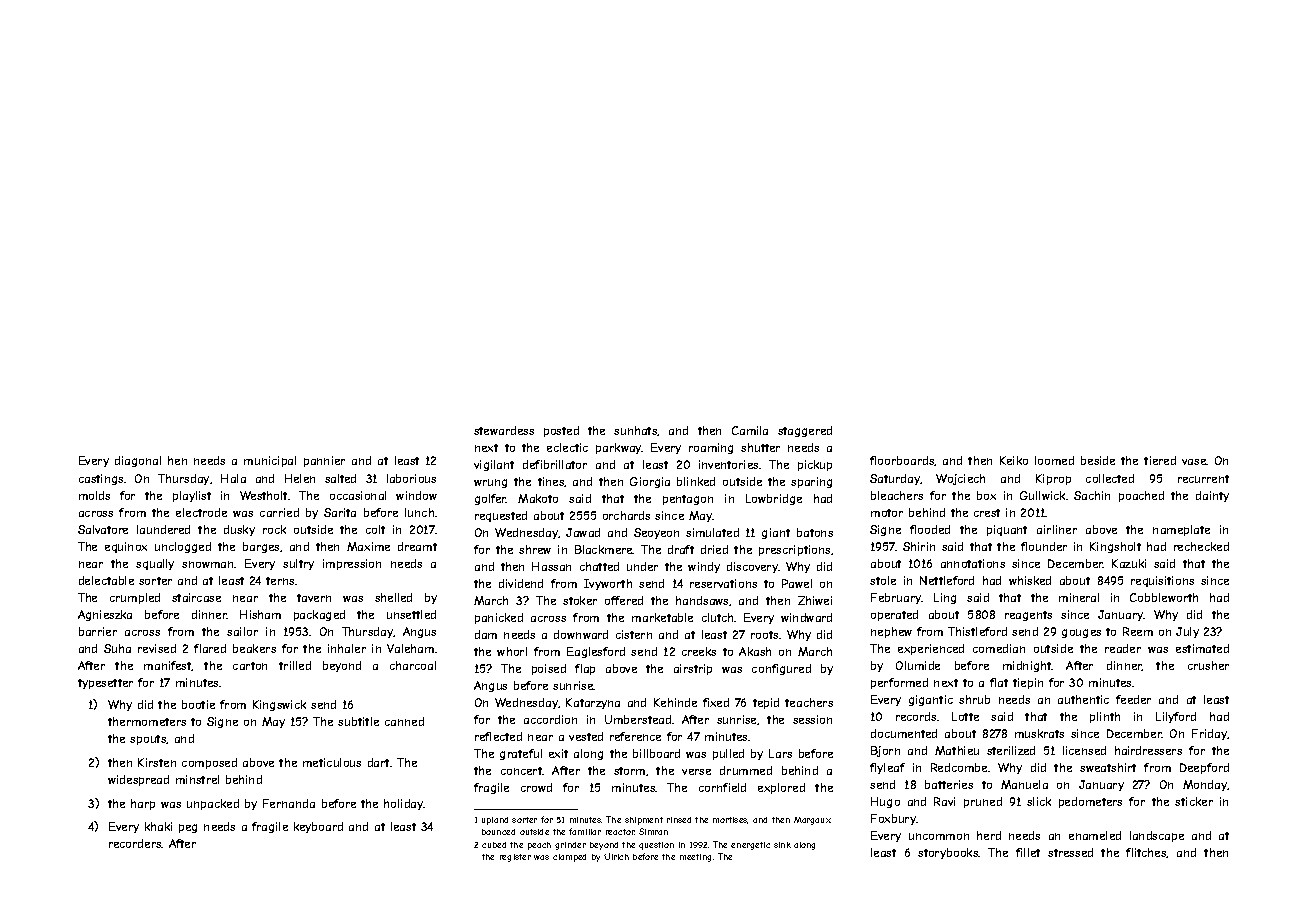  What do you see at coordinates (126, 547) in the document?
I see `equinox` at bounding box center [126, 547].
